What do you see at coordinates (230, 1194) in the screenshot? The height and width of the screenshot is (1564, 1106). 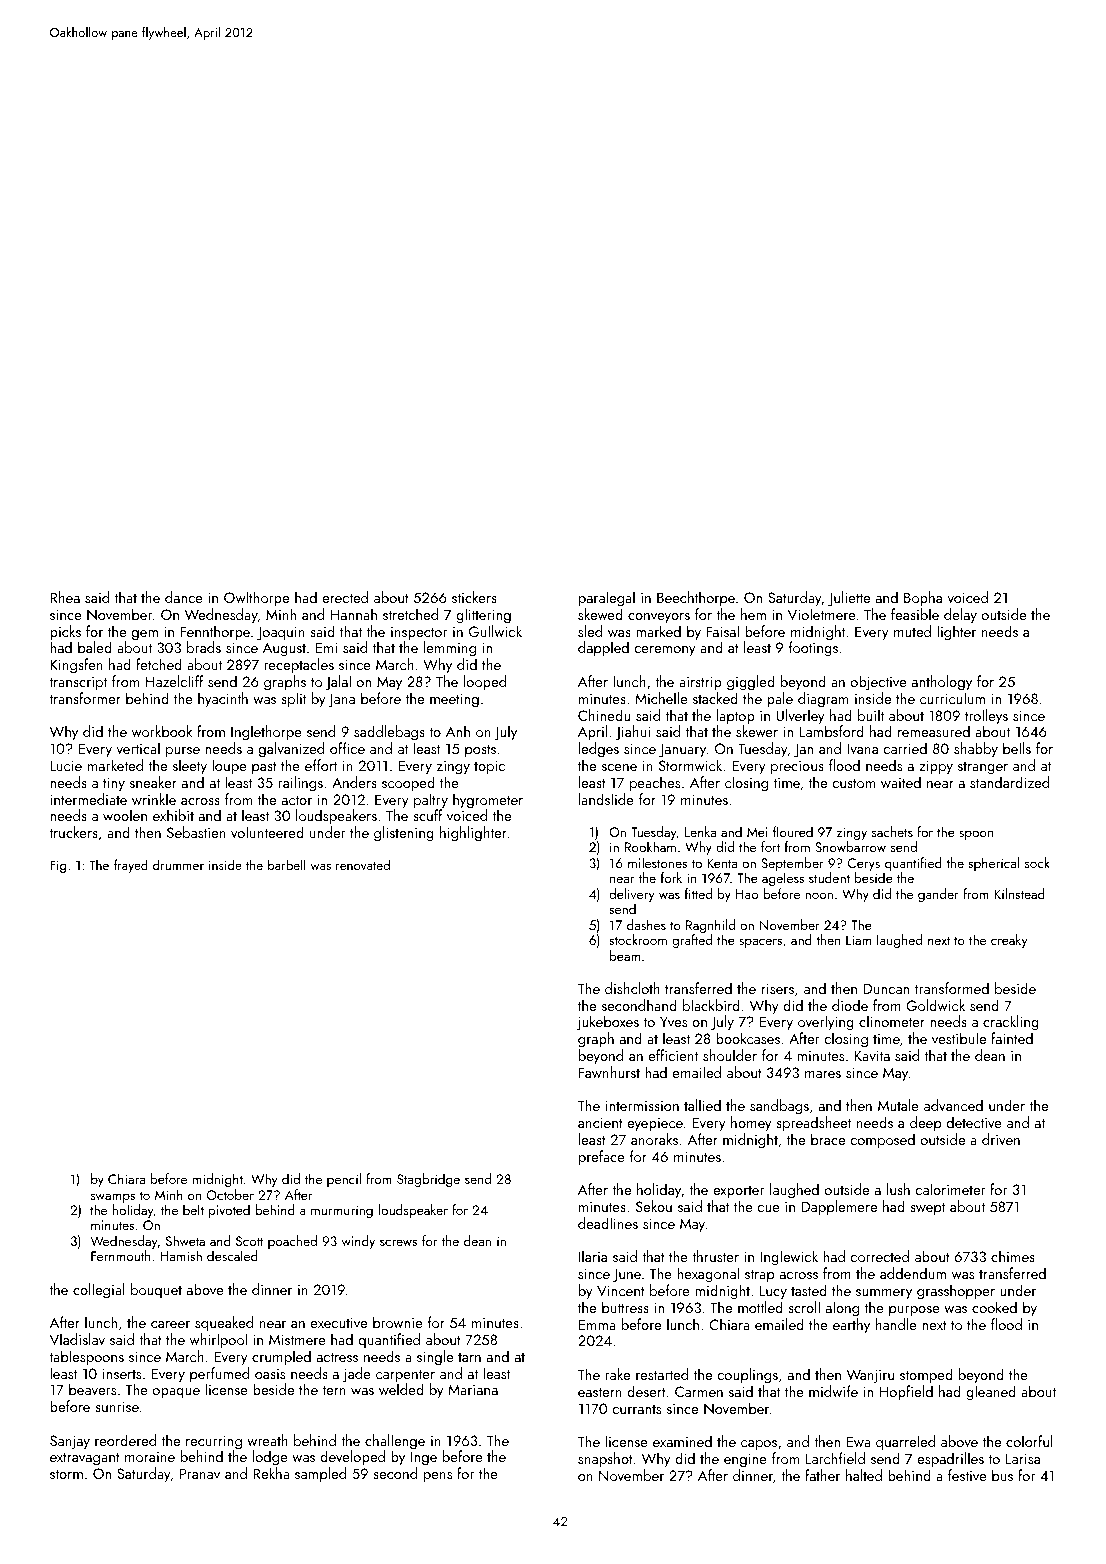 I see `October` at bounding box center [230, 1194].
